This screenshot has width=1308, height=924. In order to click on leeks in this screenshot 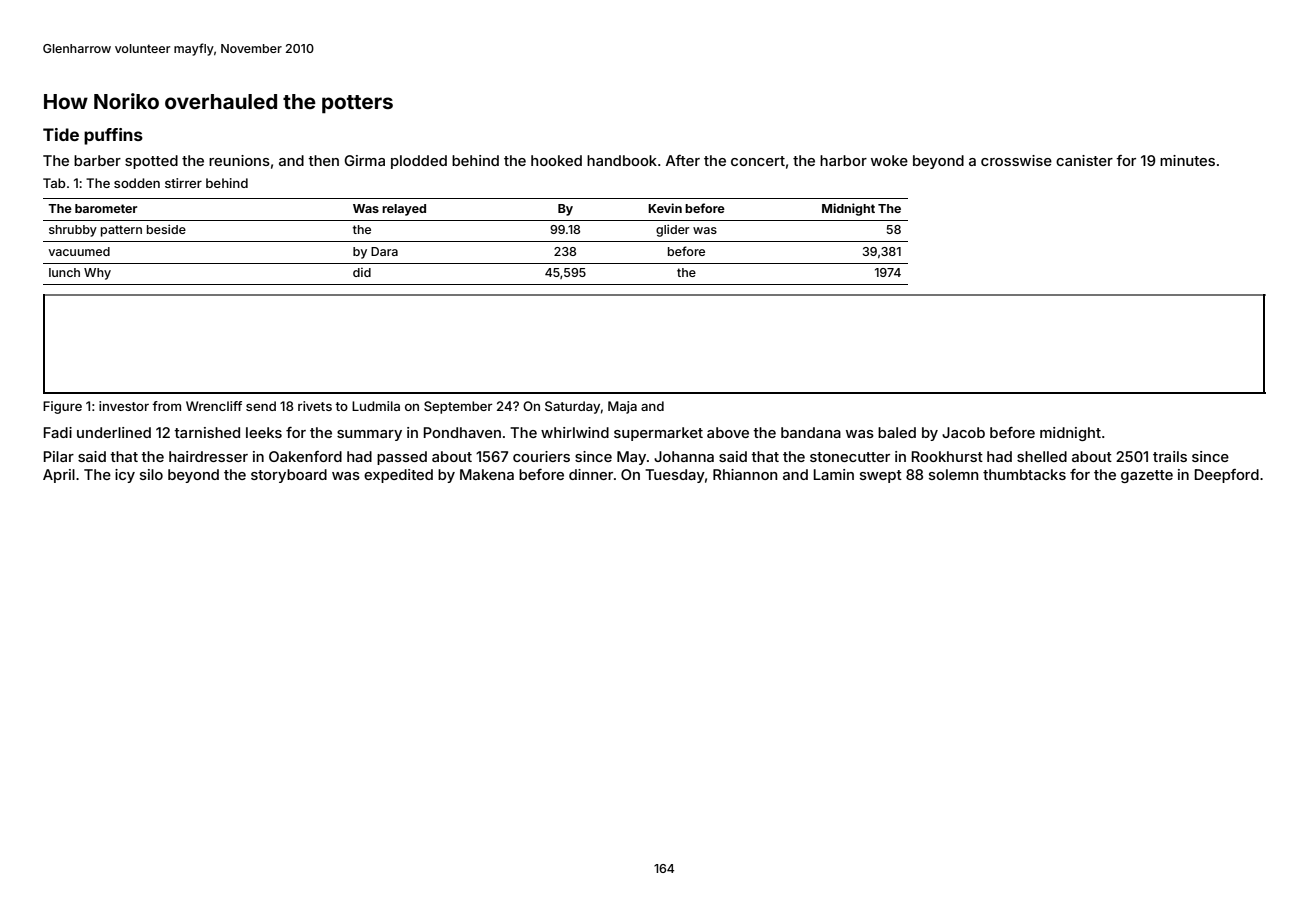, I will do `click(264, 432)`.
